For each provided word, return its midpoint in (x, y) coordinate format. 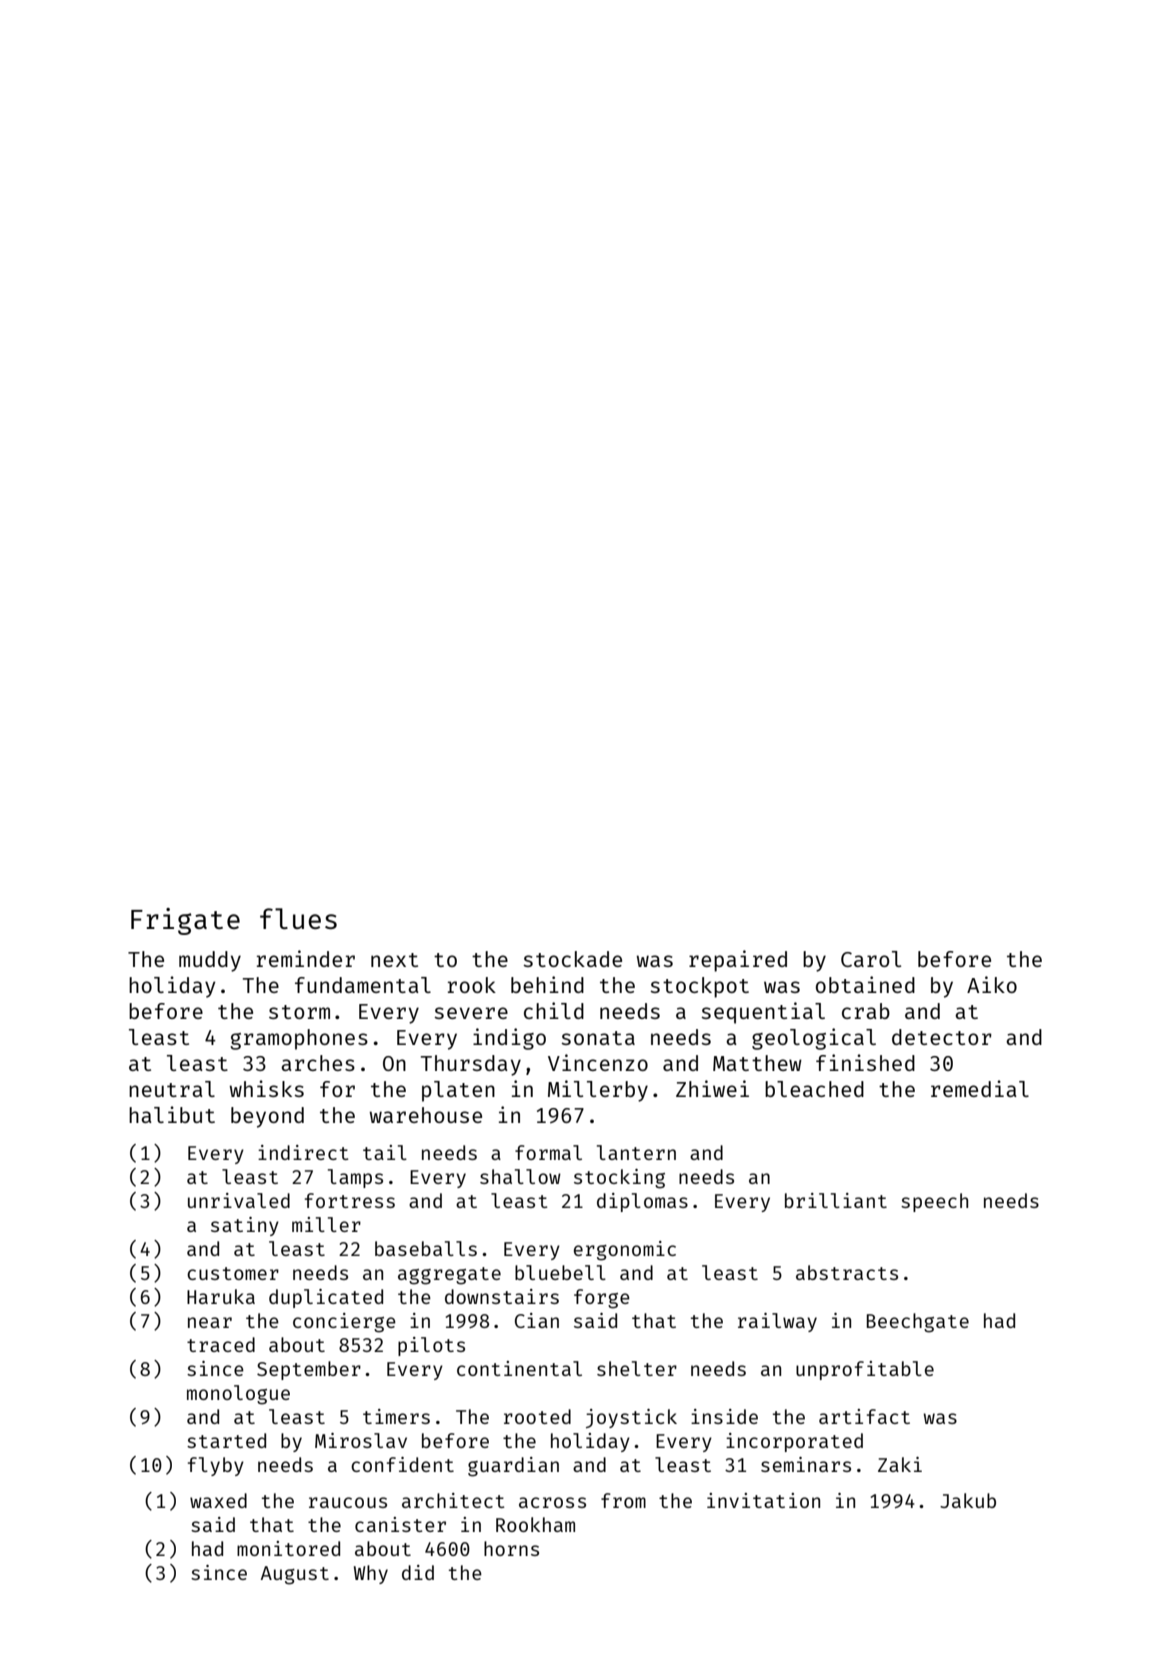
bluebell (560, 1272)
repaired (738, 961)
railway (777, 1322)
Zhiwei (712, 1088)
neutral (172, 1089)
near (210, 1322)
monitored (288, 1548)
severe (471, 1013)
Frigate (185, 921)
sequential (763, 1013)
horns (511, 1548)
